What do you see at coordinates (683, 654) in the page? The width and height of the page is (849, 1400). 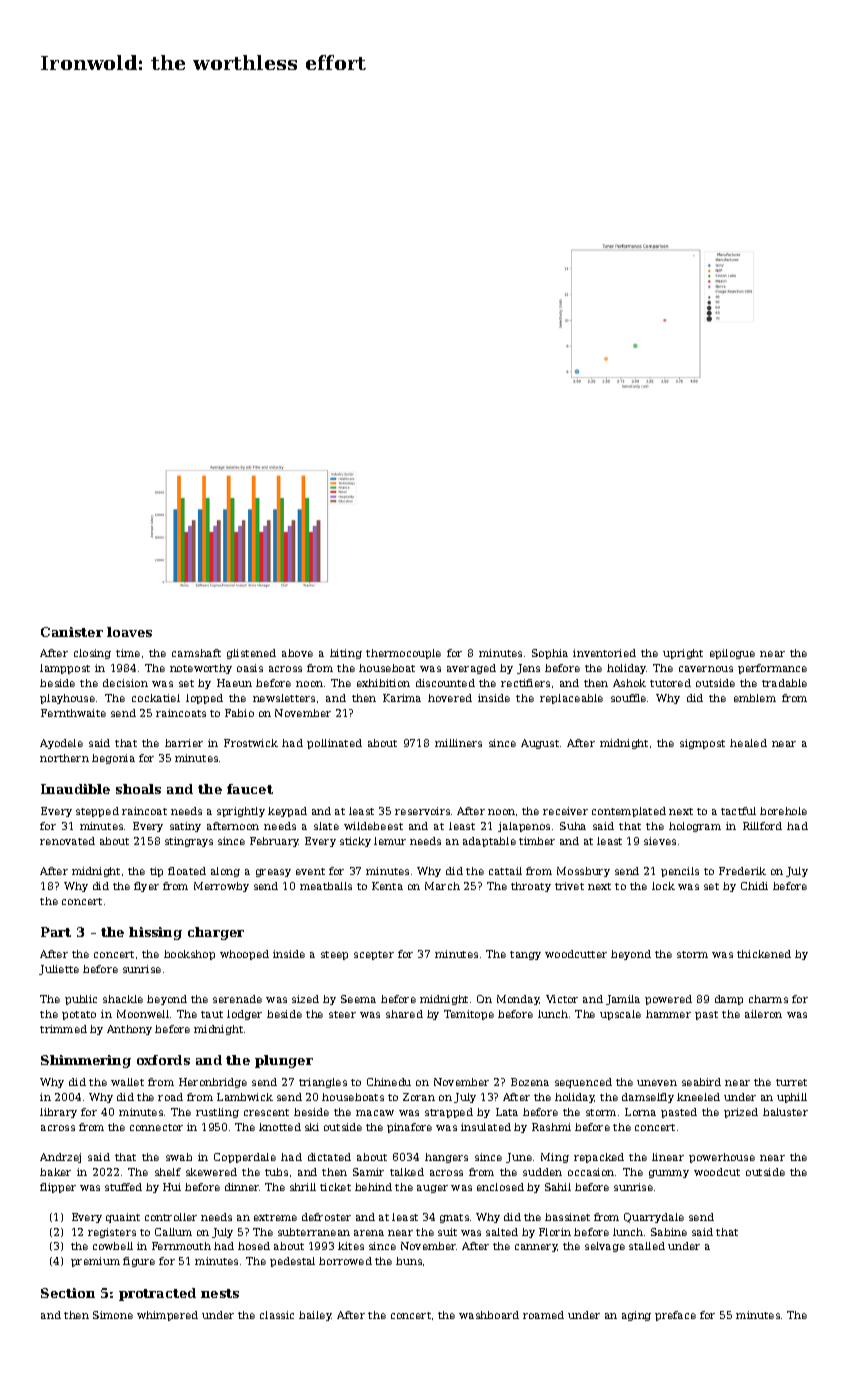 I see `upright` at bounding box center [683, 654].
